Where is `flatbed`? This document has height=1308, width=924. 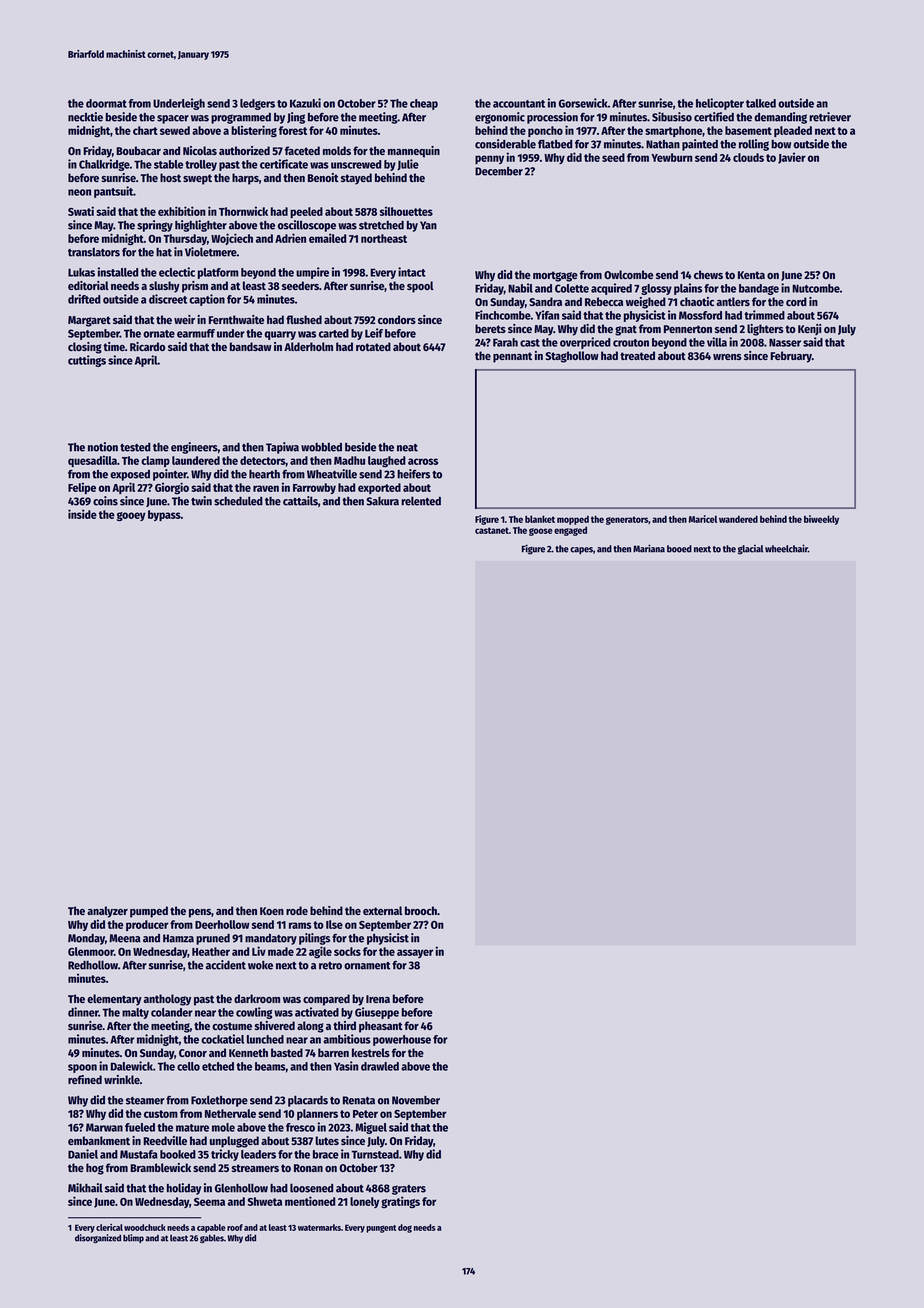 flatbed is located at coordinates (555, 144).
